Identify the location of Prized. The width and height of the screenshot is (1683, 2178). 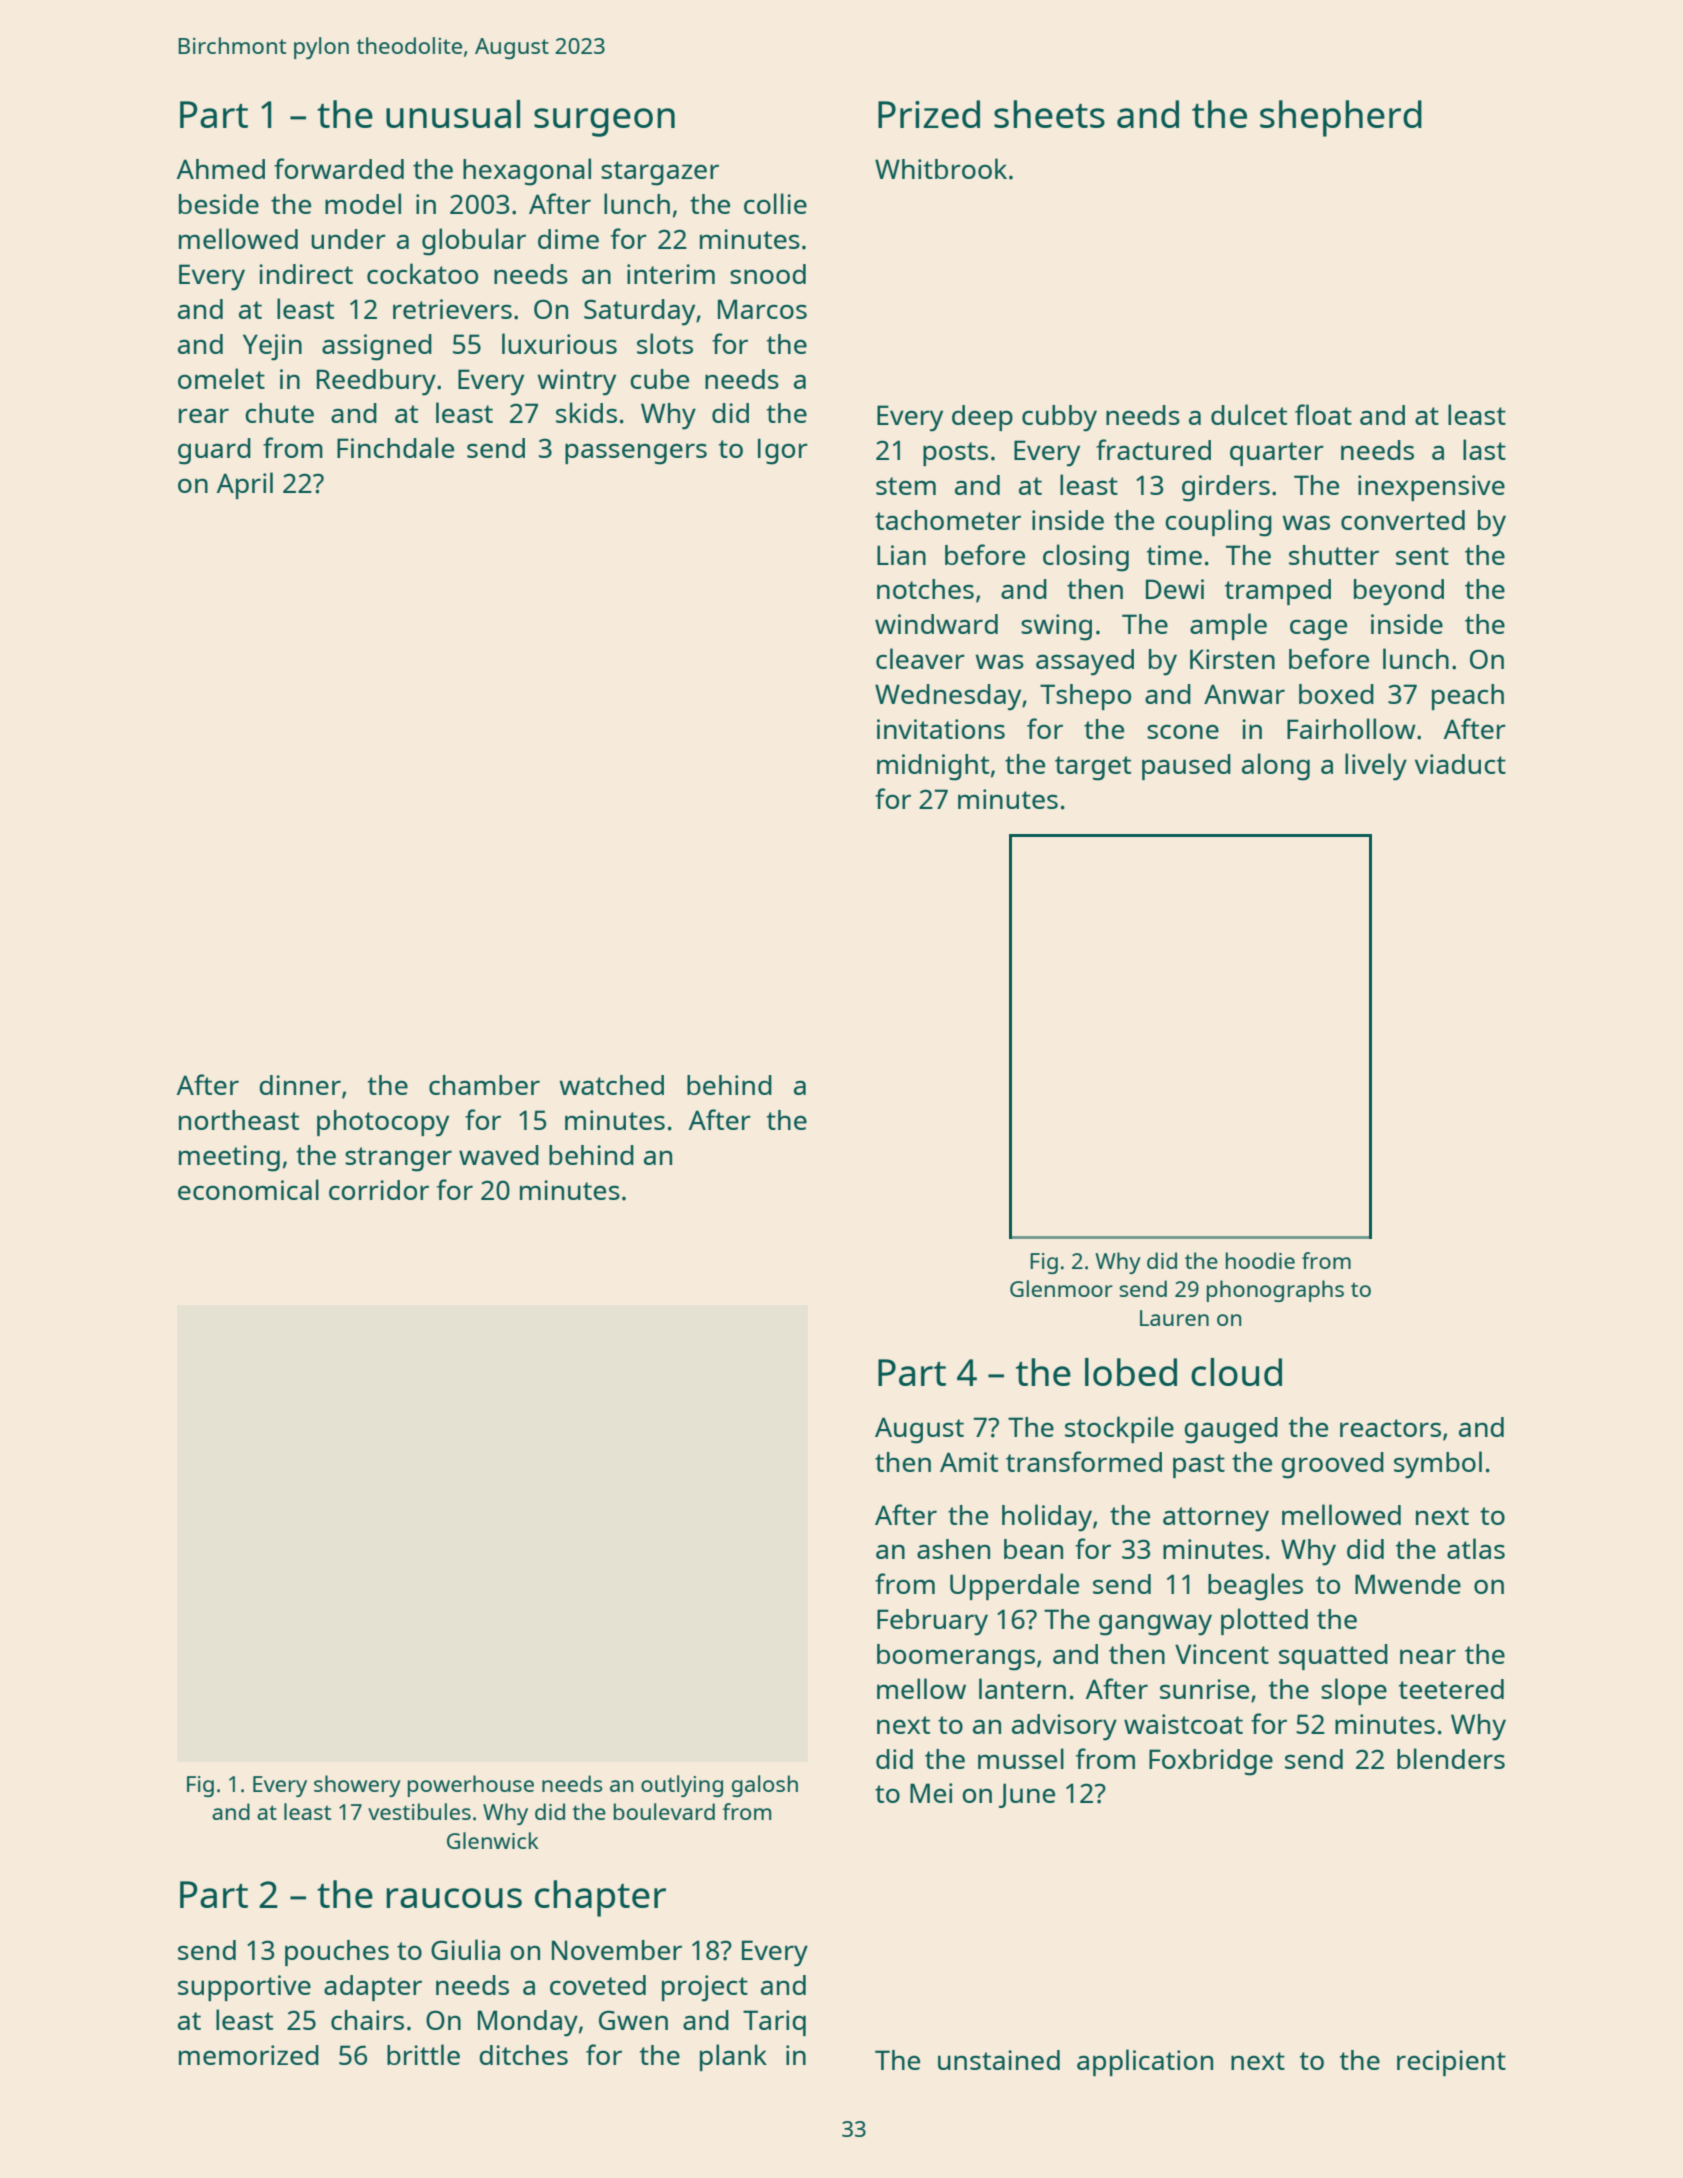
(929, 114).
